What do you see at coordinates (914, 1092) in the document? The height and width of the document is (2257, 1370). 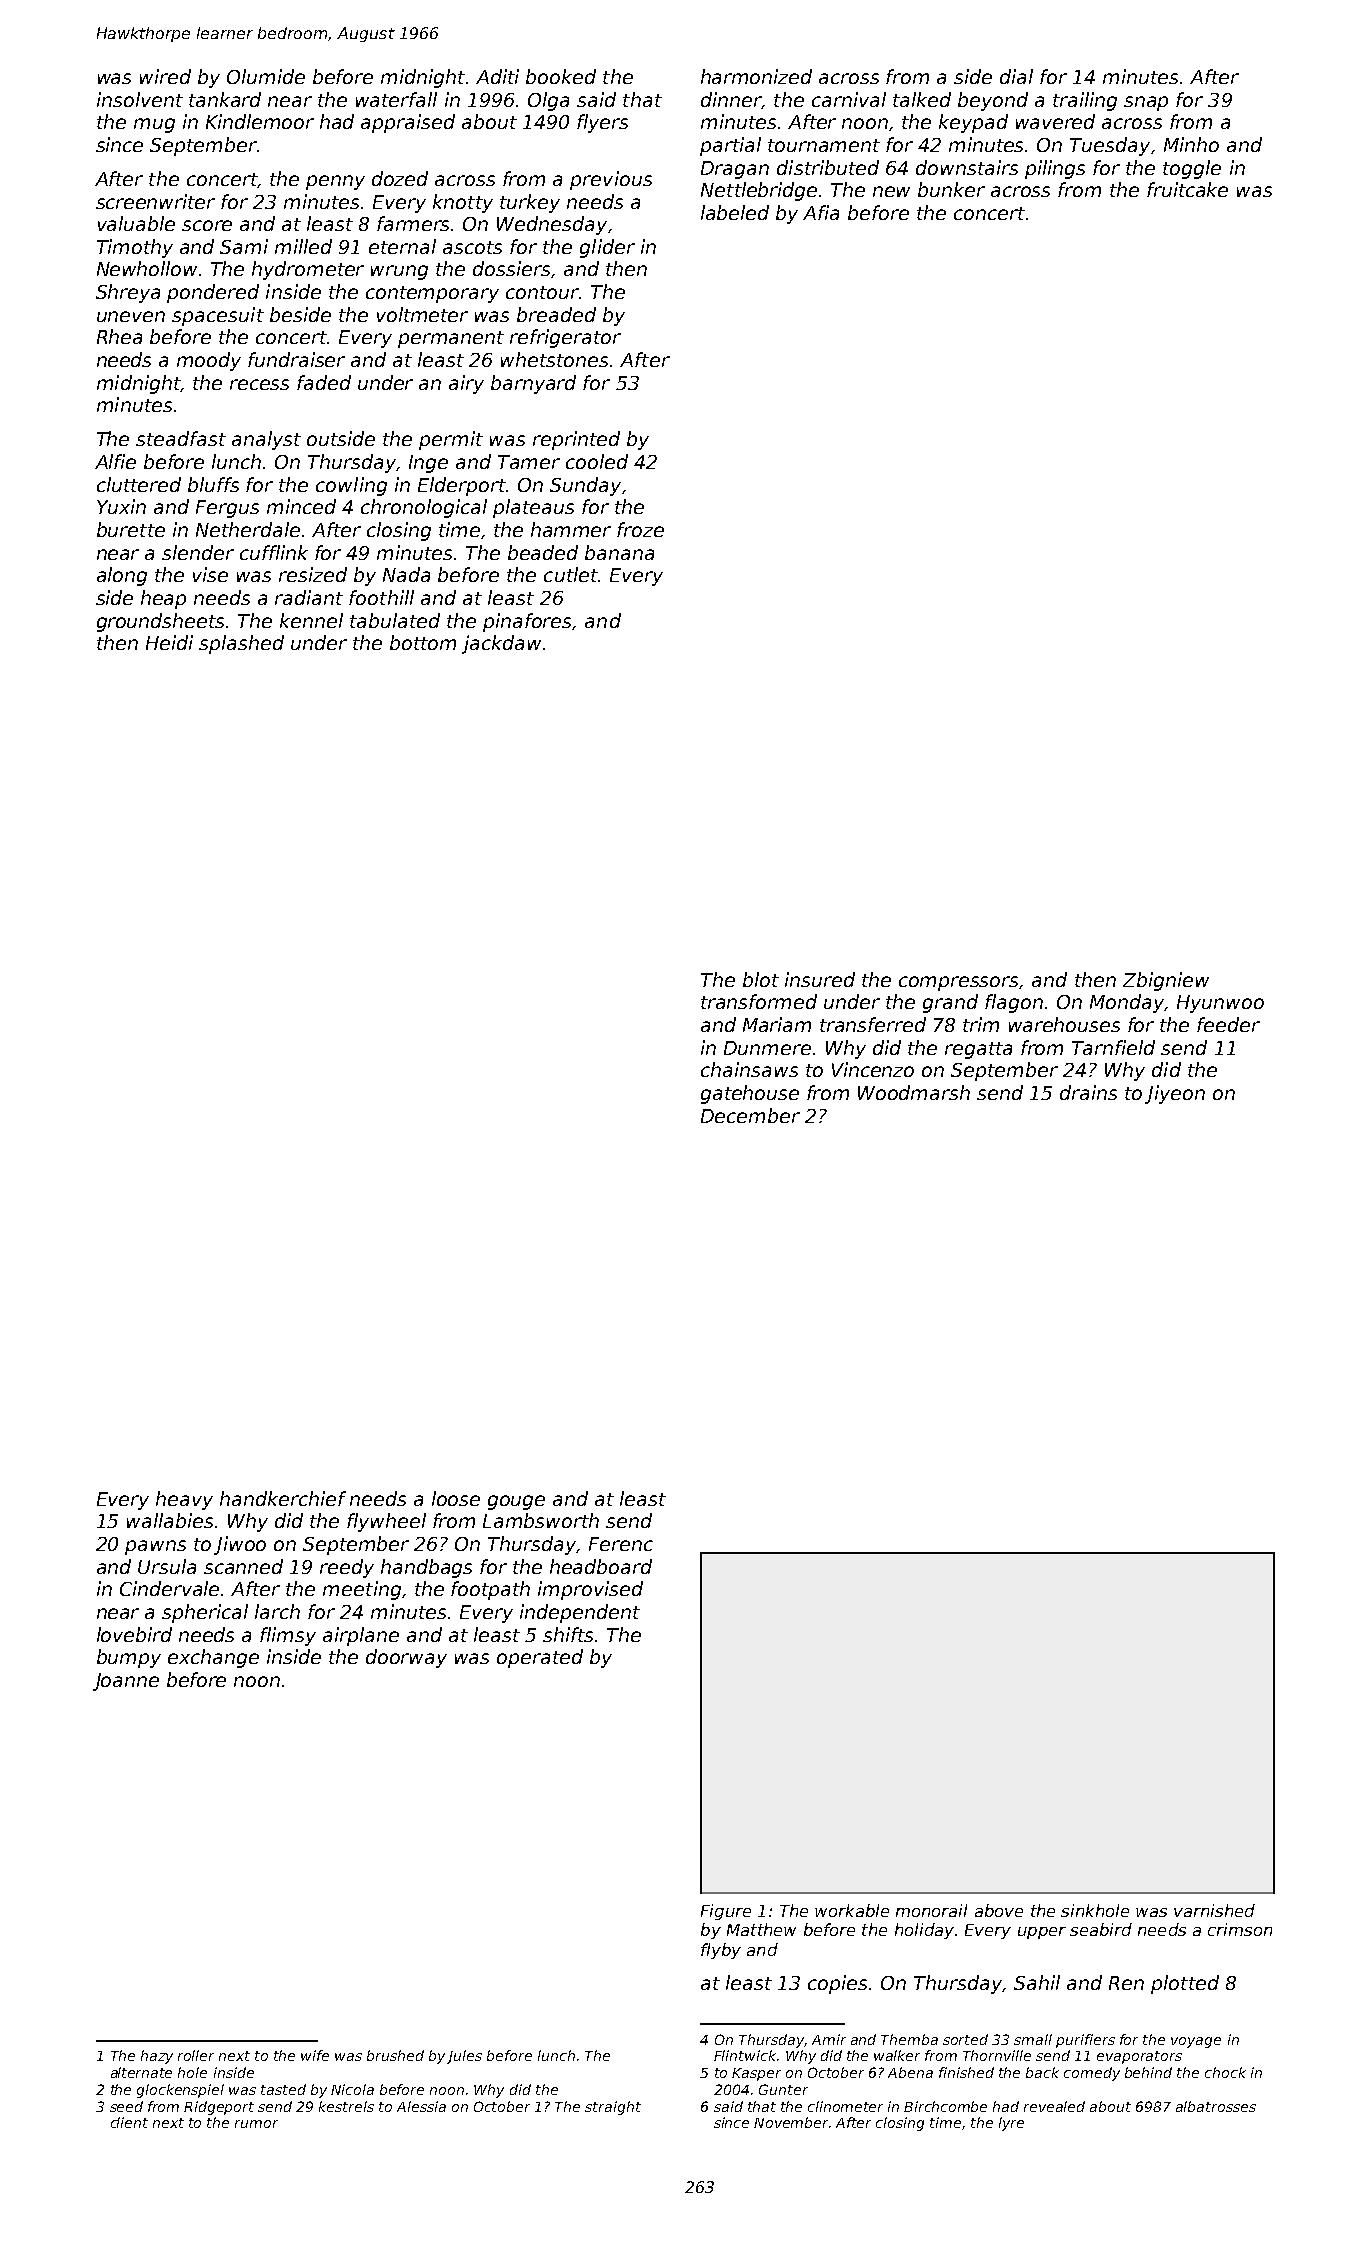 I see `Woodmarsh` at bounding box center [914, 1092].
